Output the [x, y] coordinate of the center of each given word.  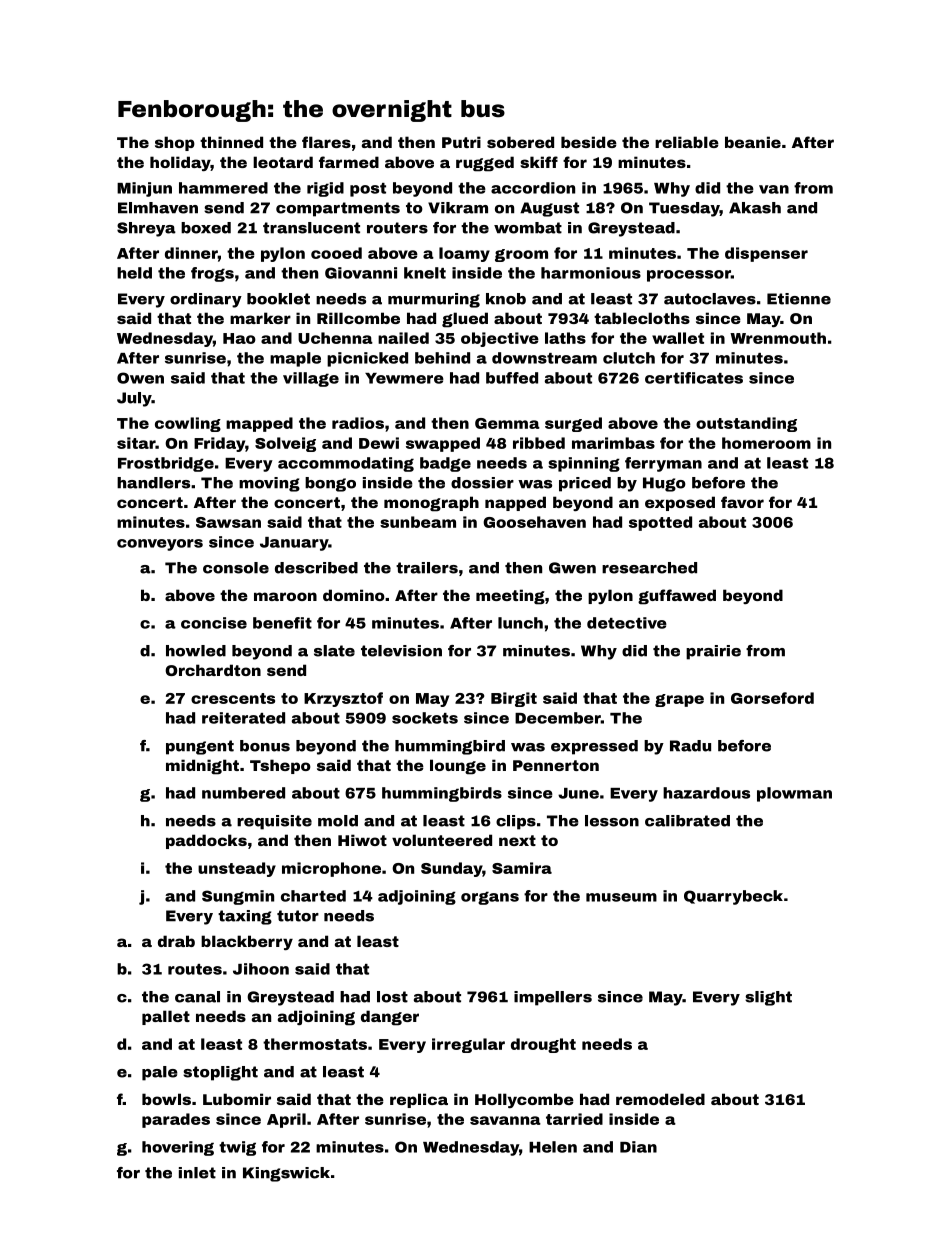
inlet [197, 1173]
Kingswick [286, 1174]
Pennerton [556, 765]
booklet [278, 299]
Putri [461, 142]
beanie [753, 142]
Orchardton [213, 670]
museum [621, 897]
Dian [638, 1147]
